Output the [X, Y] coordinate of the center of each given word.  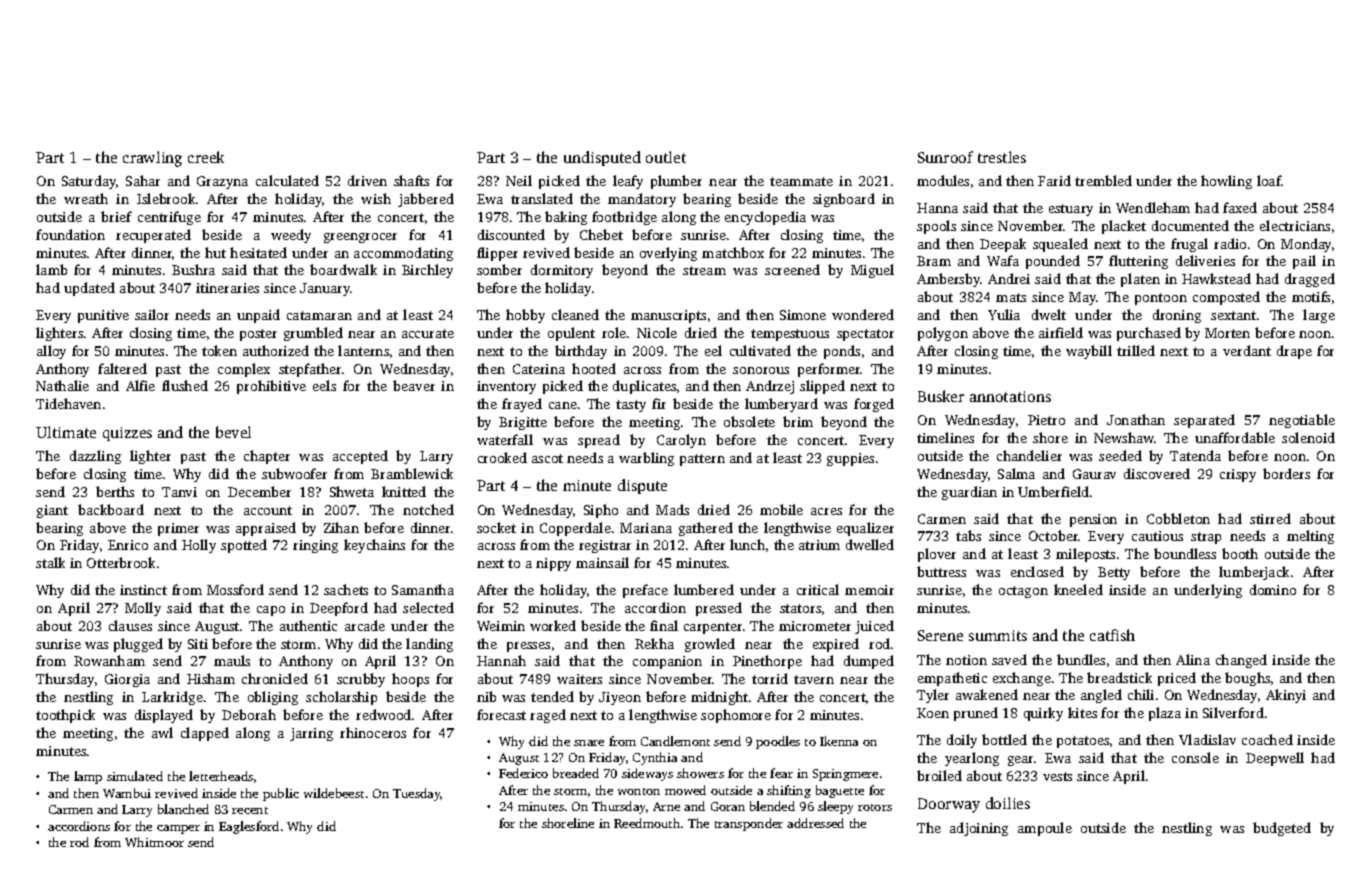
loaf [1269, 180]
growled [710, 645]
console [1195, 757]
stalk [50, 562]
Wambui [127, 793]
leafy [628, 182]
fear [781, 773]
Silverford [1233, 712]
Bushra [193, 269]
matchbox [733, 252]
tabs [968, 535]
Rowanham [109, 660]
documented [1190, 225]
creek [206, 157]
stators [800, 608]
